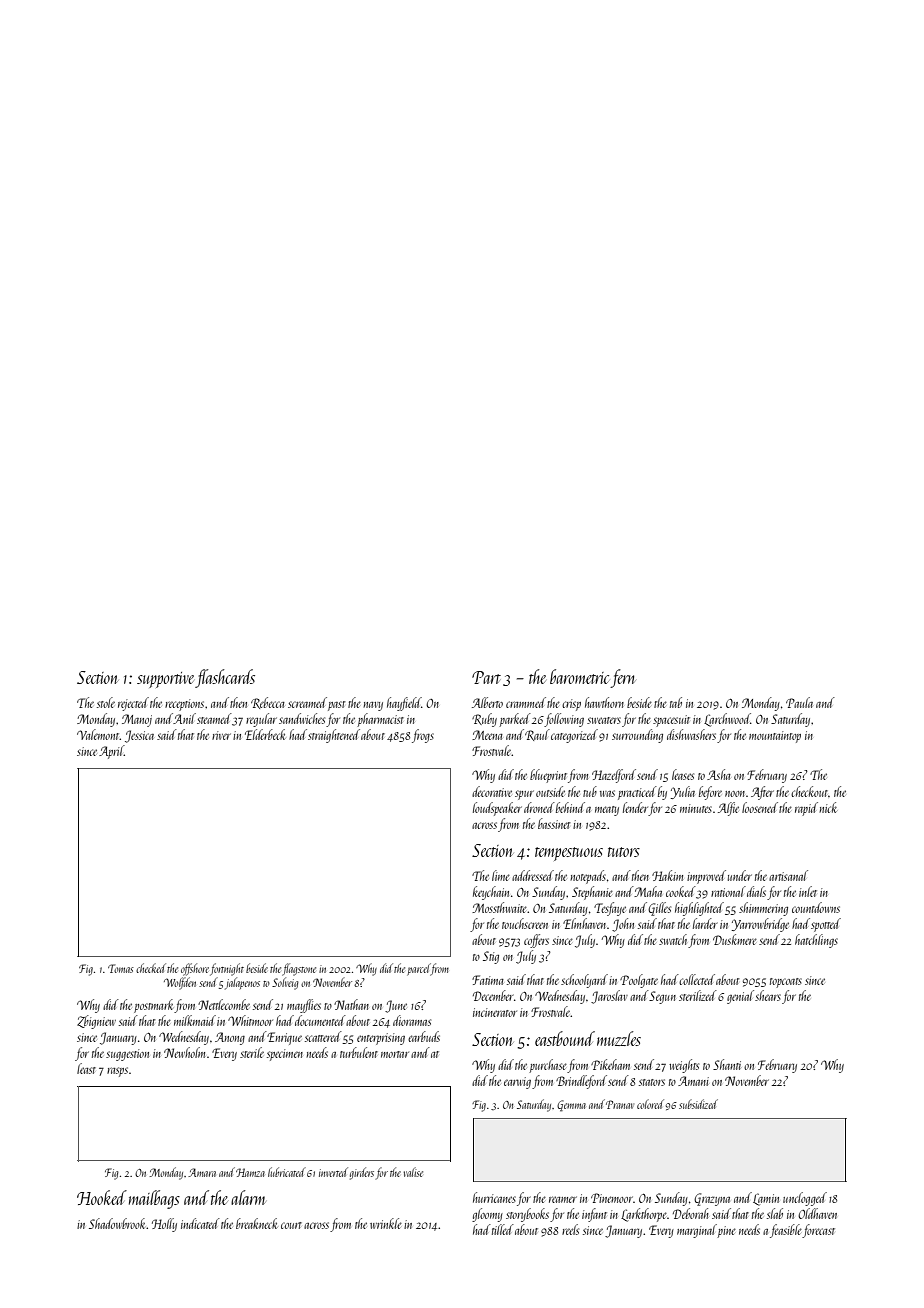  Describe the element at coordinates (195, 969) in the screenshot. I see `offshore` at that location.
